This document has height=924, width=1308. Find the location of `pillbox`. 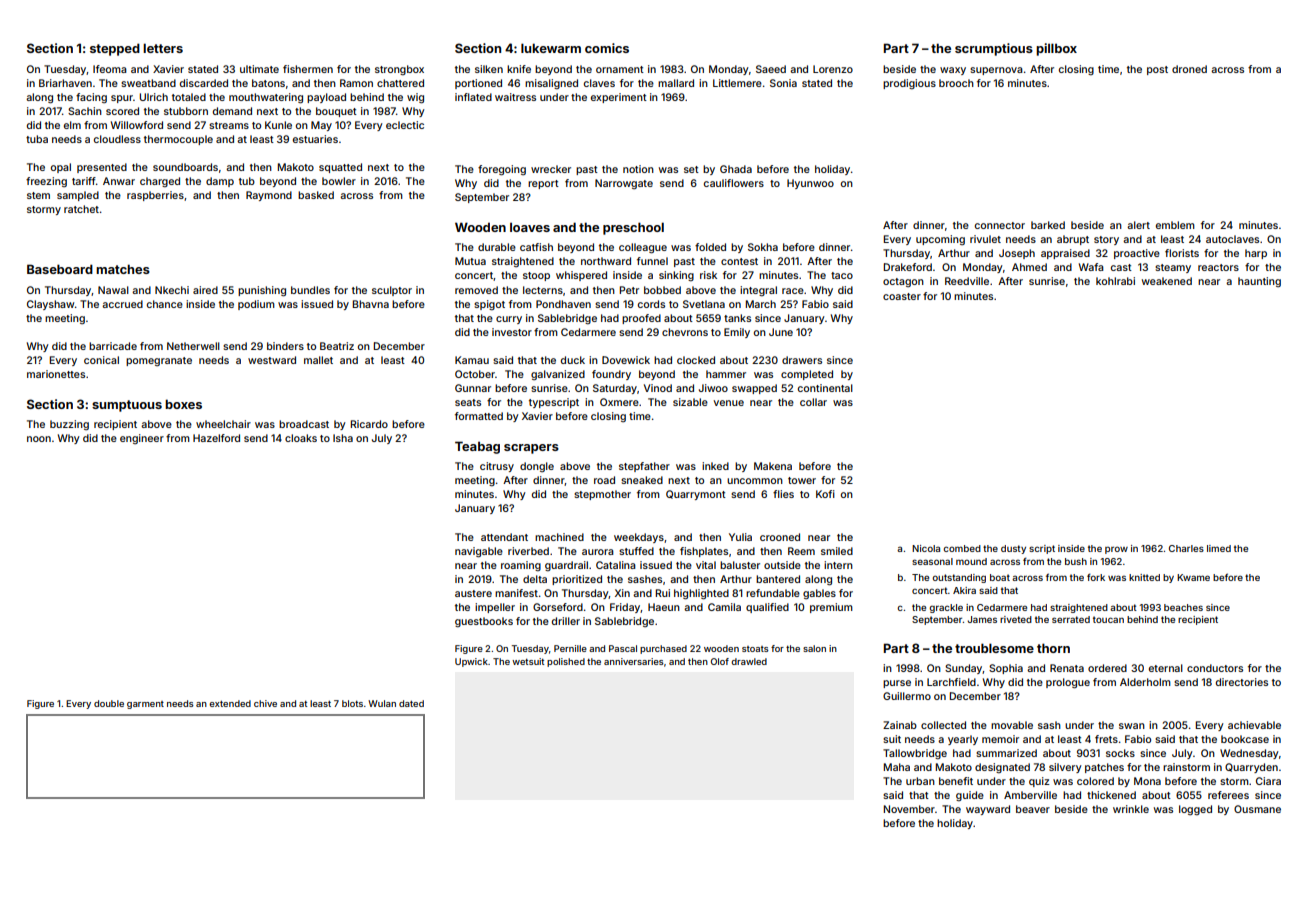

pillbox is located at coordinates (1056, 49).
